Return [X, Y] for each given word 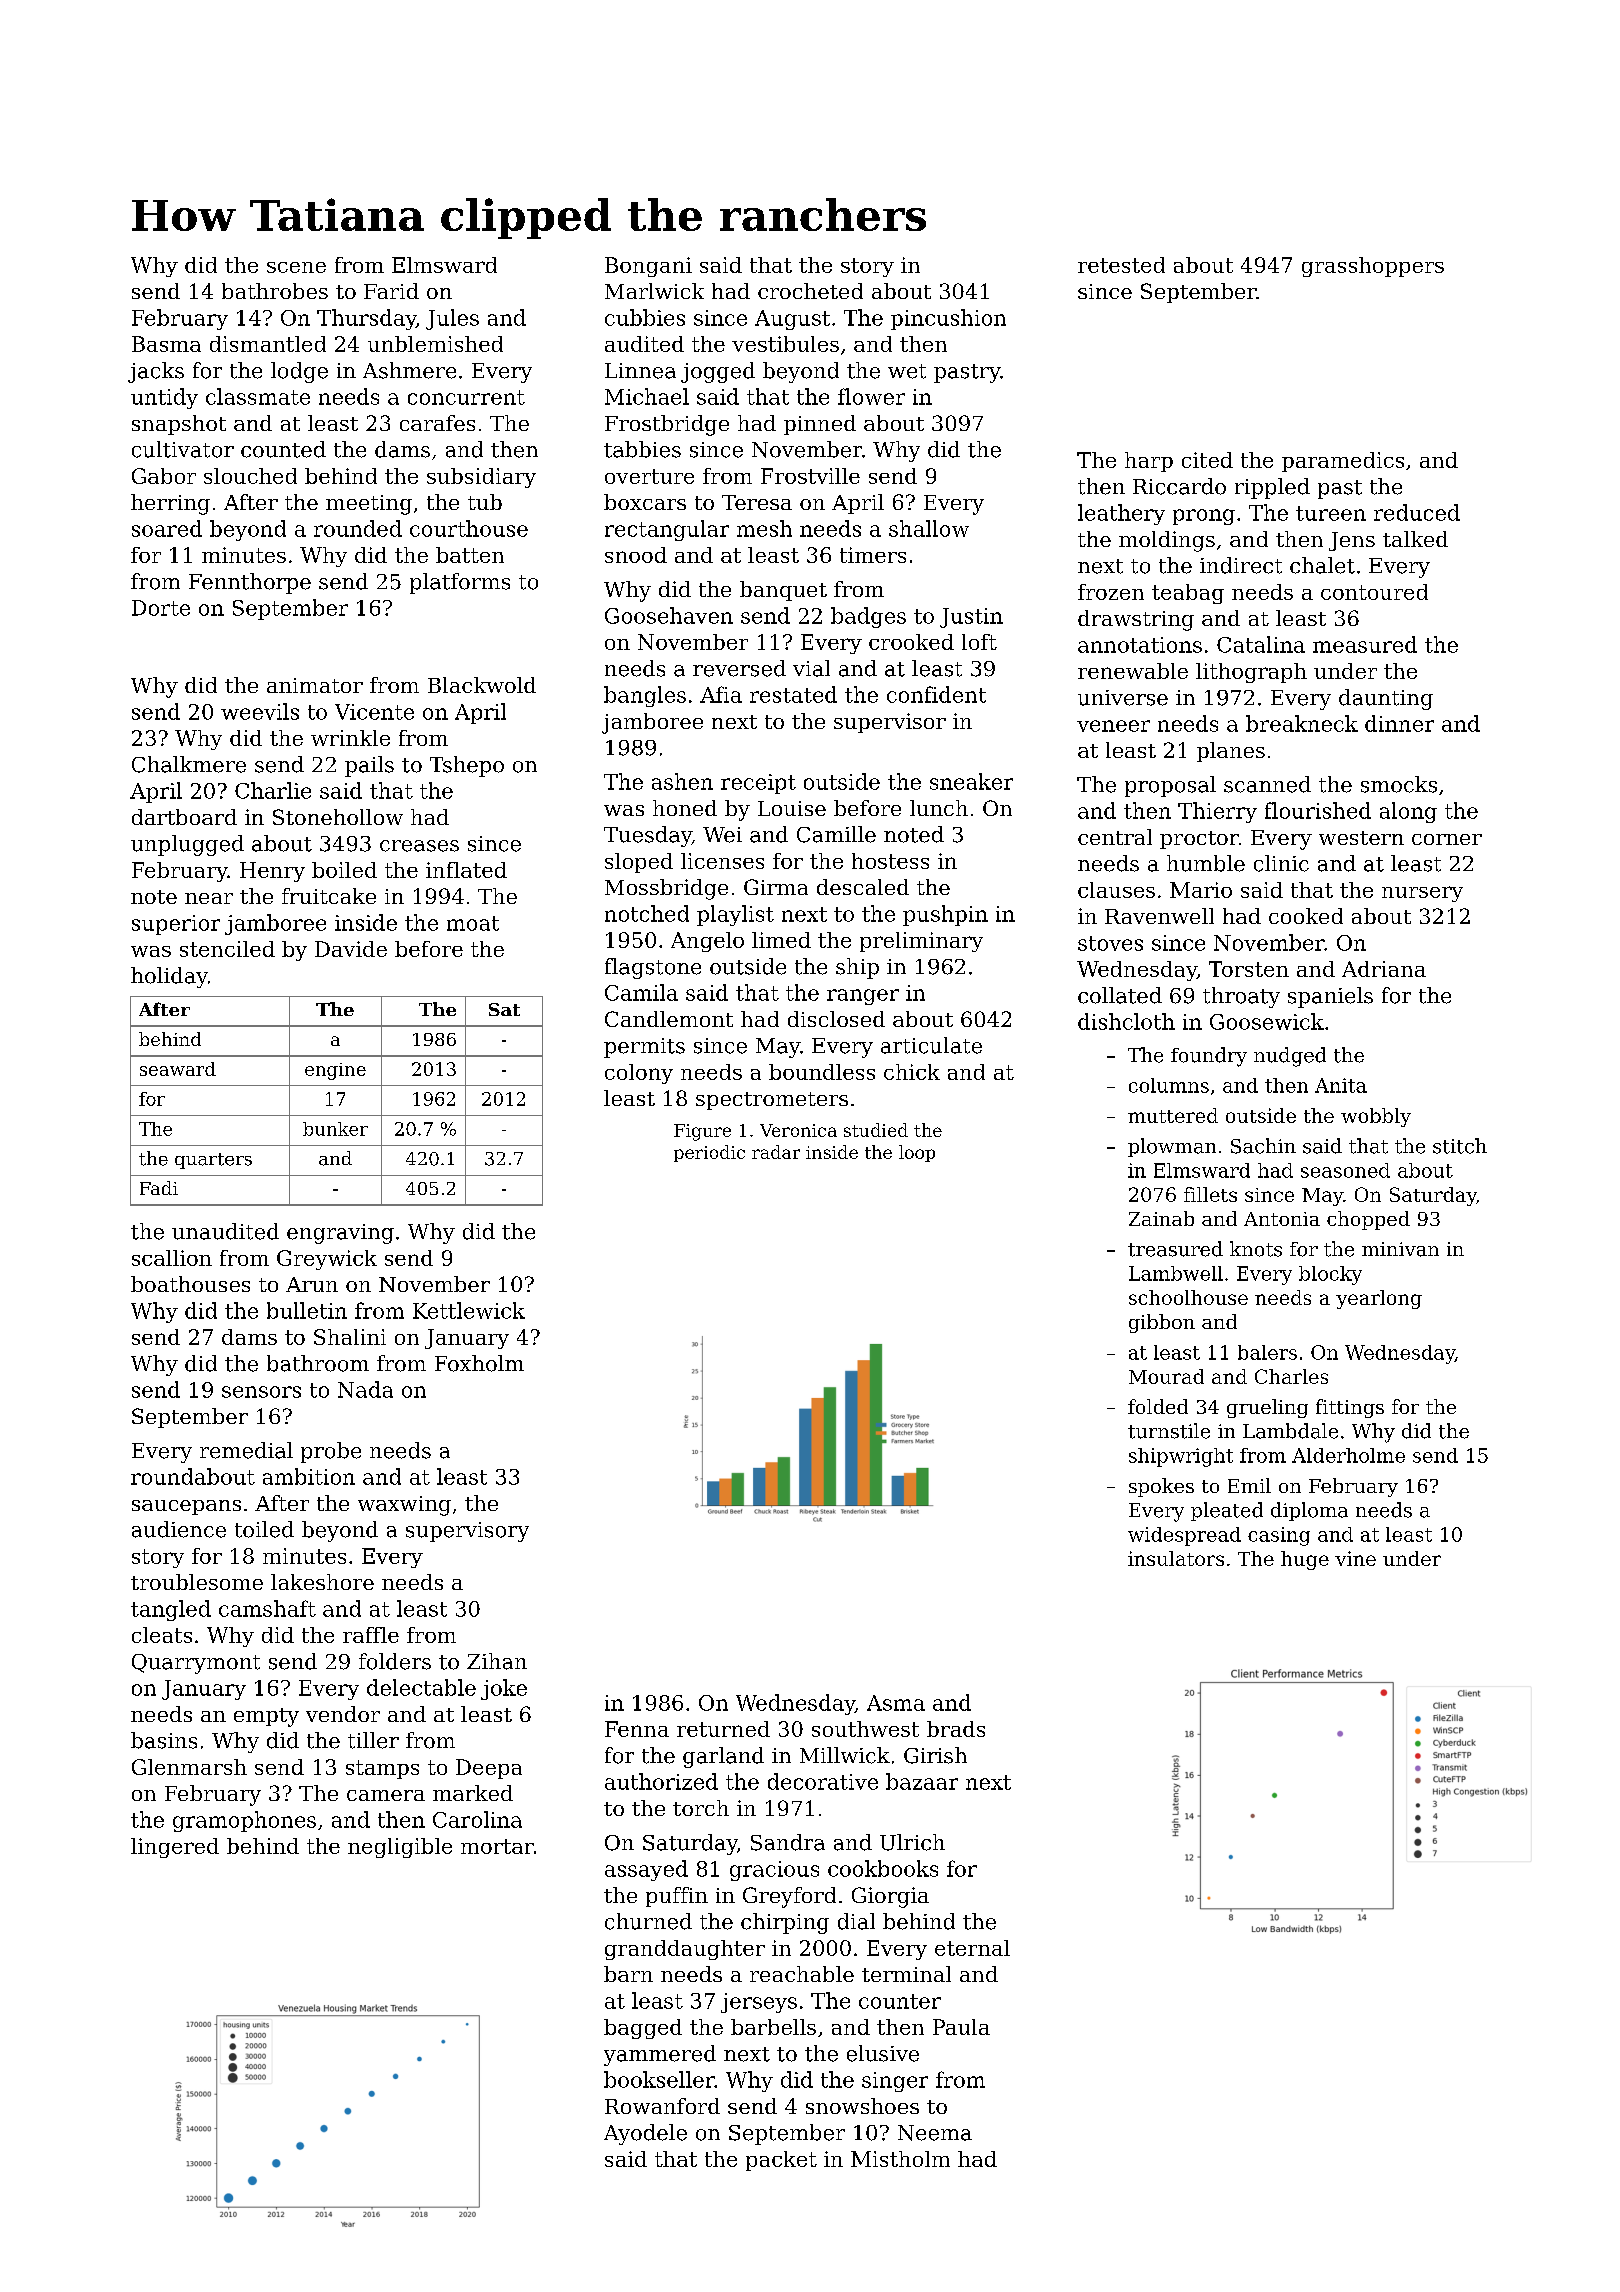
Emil [1249, 1485]
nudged [1290, 1057]
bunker [335, 1129]
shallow [929, 528]
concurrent [466, 397]
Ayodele [645, 2134]
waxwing [404, 1506]
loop [917, 1153]
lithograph [1251, 673]
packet [781, 2161]
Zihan [497, 1661]
